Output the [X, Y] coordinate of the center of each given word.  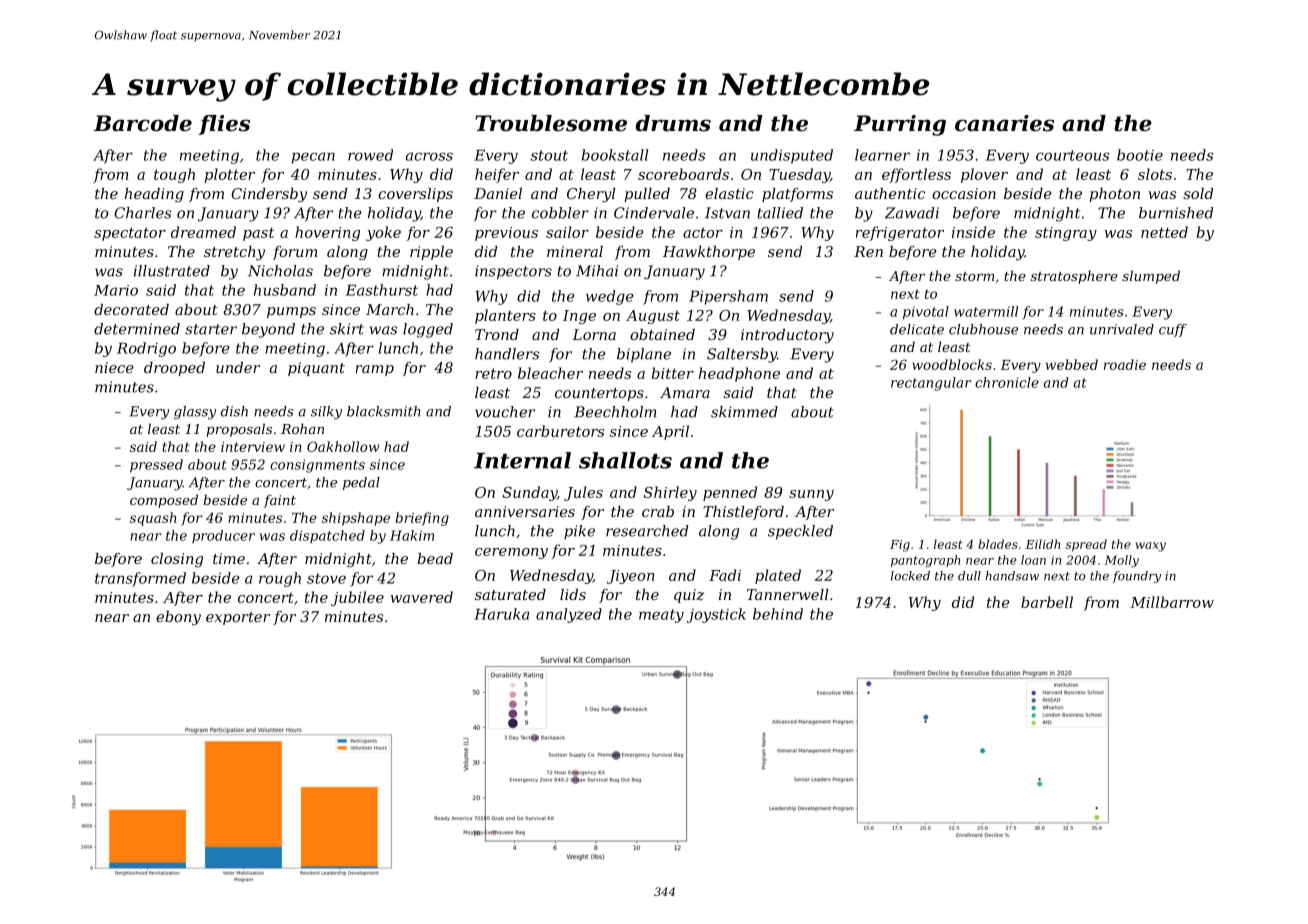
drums [673, 123]
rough [280, 579]
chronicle [1007, 382]
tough [174, 175]
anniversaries [525, 511]
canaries [1004, 123]
